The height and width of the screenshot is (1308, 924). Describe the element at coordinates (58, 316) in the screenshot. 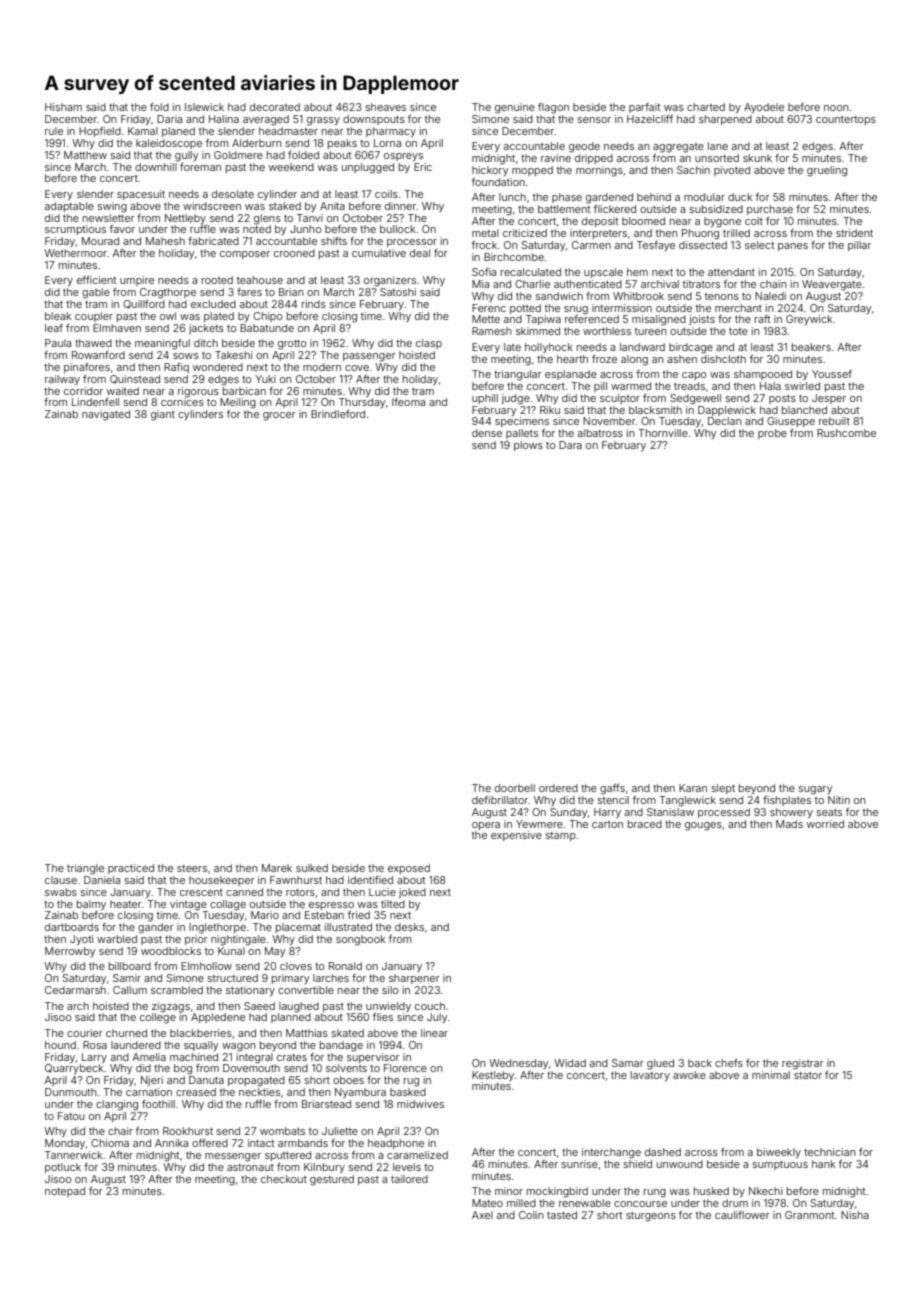

I see `bleak` at that location.
